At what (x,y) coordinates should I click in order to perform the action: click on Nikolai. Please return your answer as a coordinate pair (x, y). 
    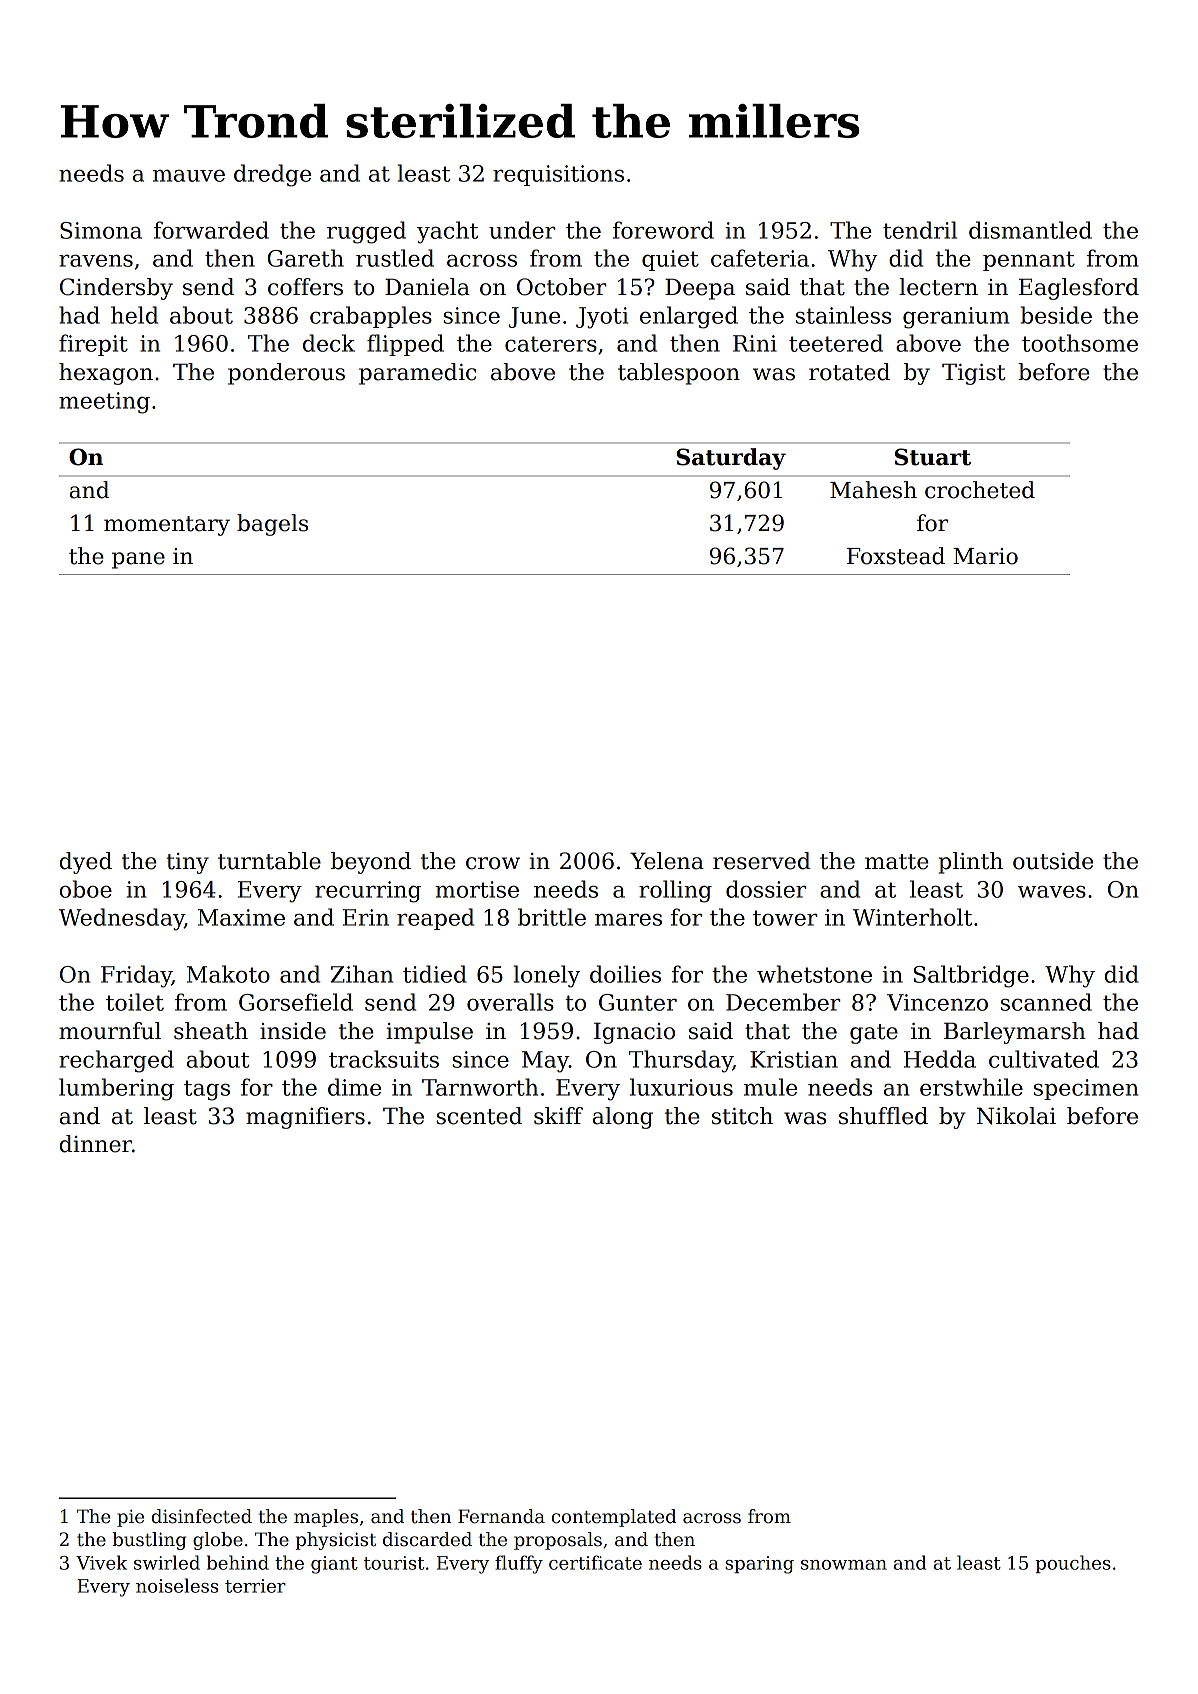
    Looking at the image, I should click on (1016, 1116).
